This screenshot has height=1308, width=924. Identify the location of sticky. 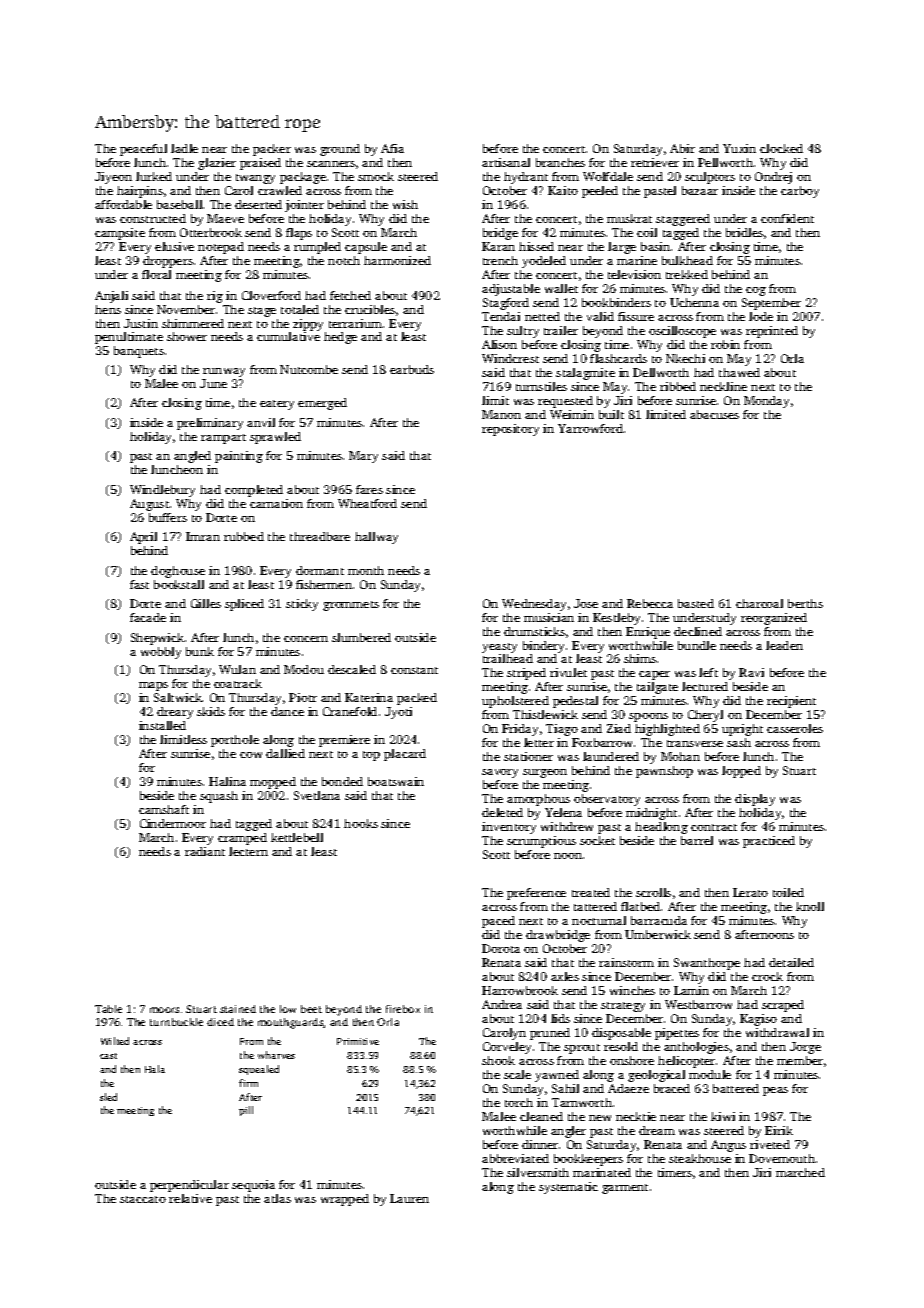
(302, 605).
